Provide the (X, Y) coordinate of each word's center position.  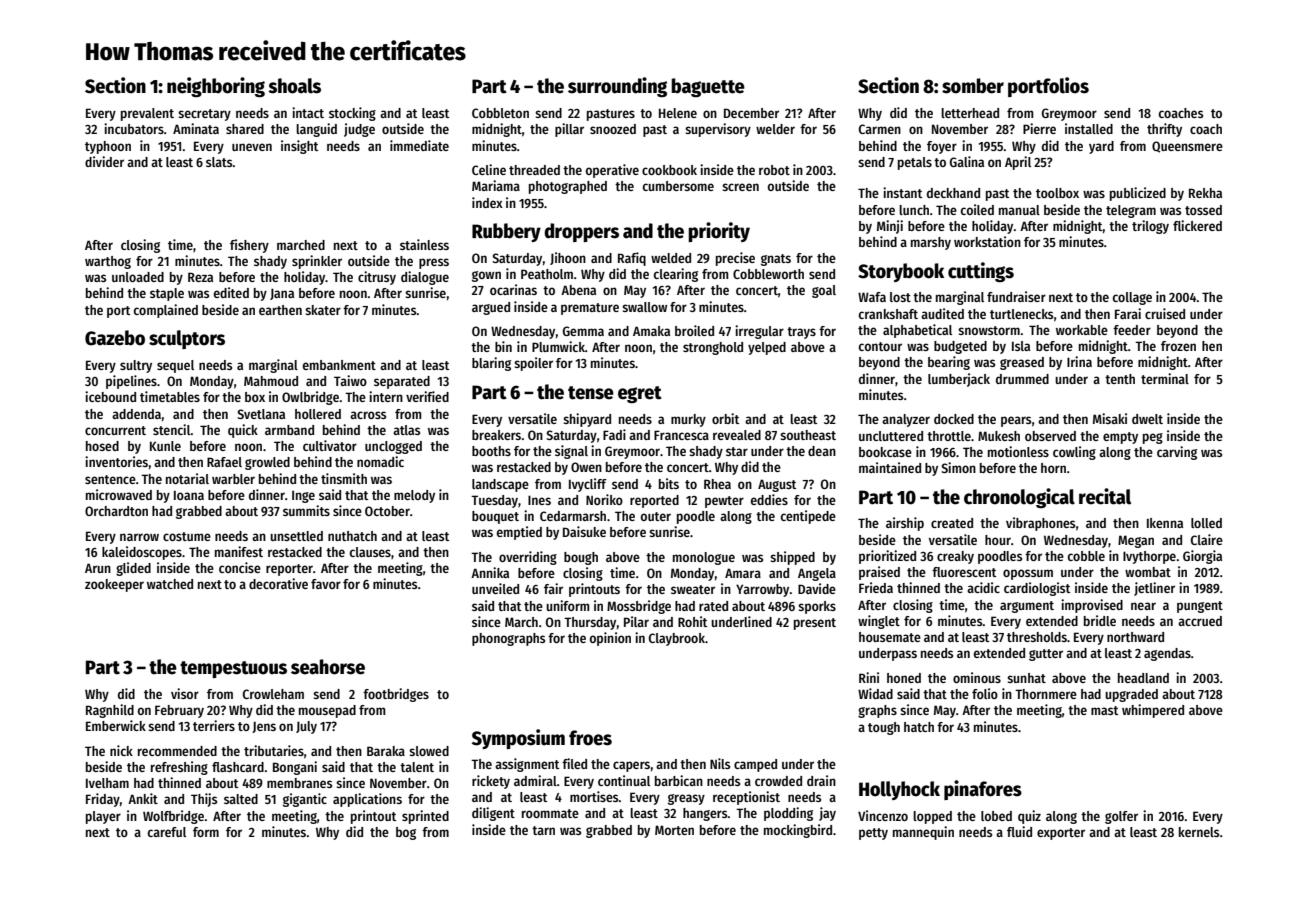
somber (973, 86)
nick (121, 750)
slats (219, 162)
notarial (187, 478)
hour (998, 540)
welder (775, 129)
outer (656, 516)
